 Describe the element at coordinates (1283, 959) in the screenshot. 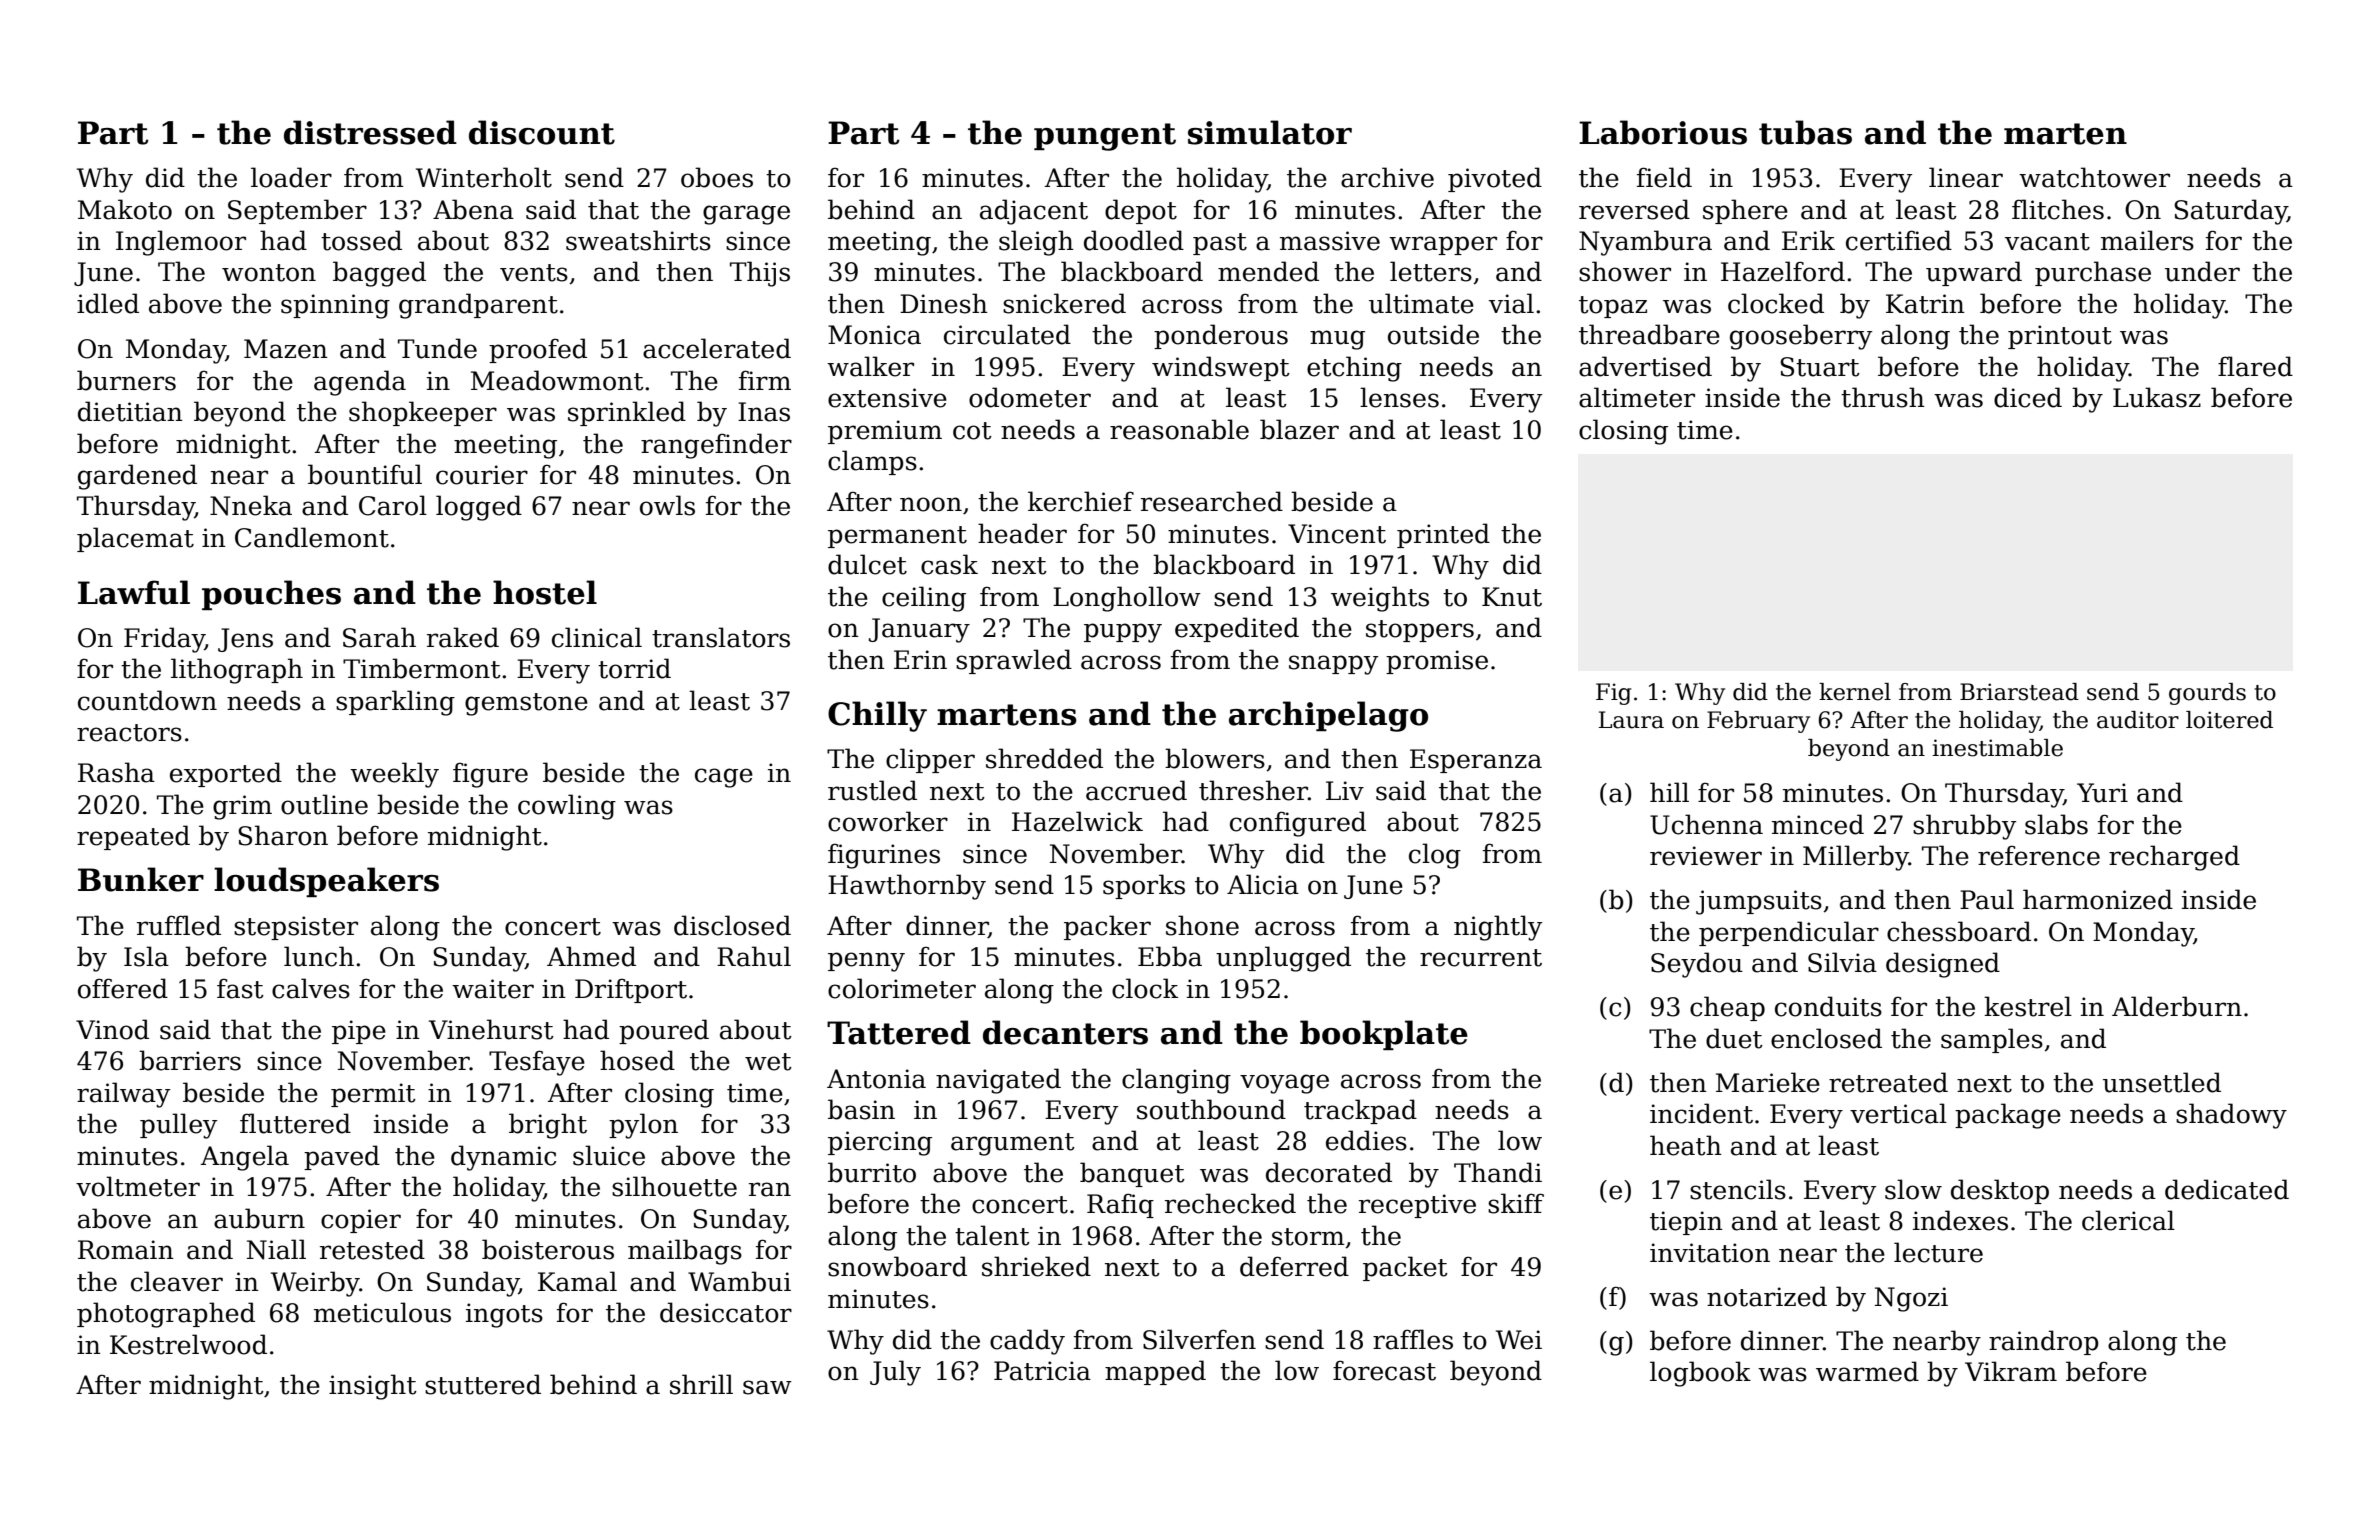

I see `unplugged` at that location.
